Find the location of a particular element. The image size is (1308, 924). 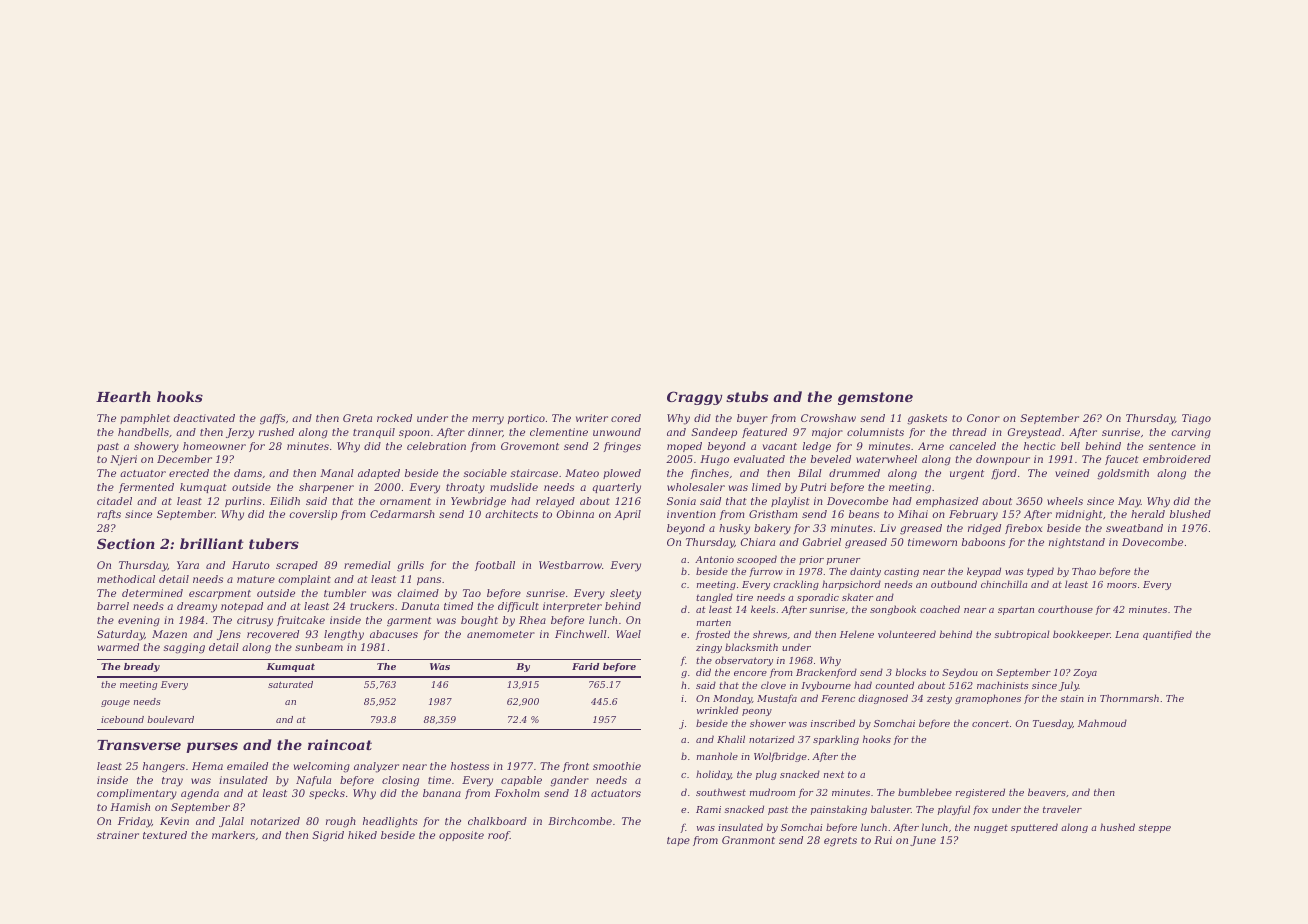

egrets is located at coordinates (840, 842).
